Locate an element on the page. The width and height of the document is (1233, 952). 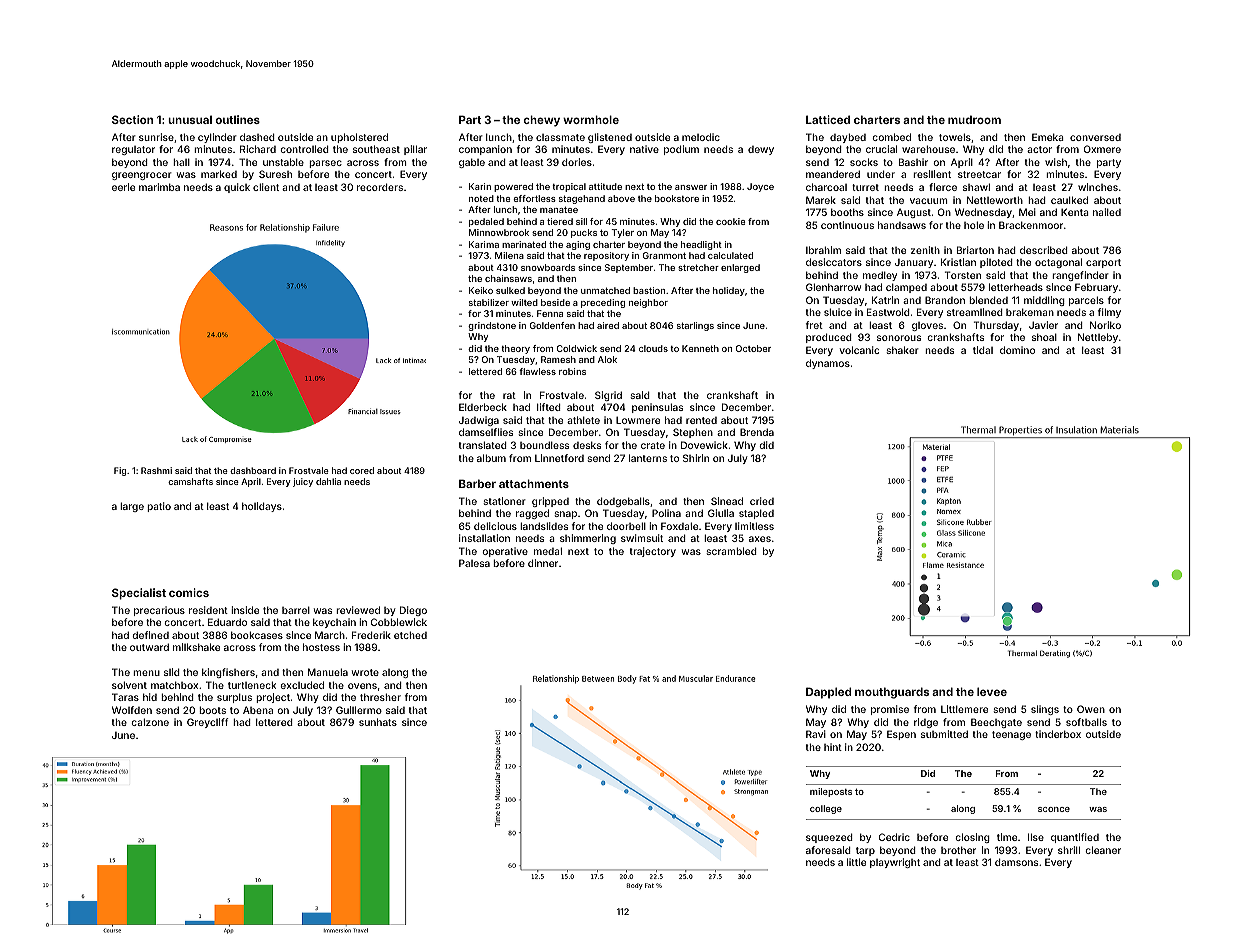
Ravi is located at coordinates (816, 734).
